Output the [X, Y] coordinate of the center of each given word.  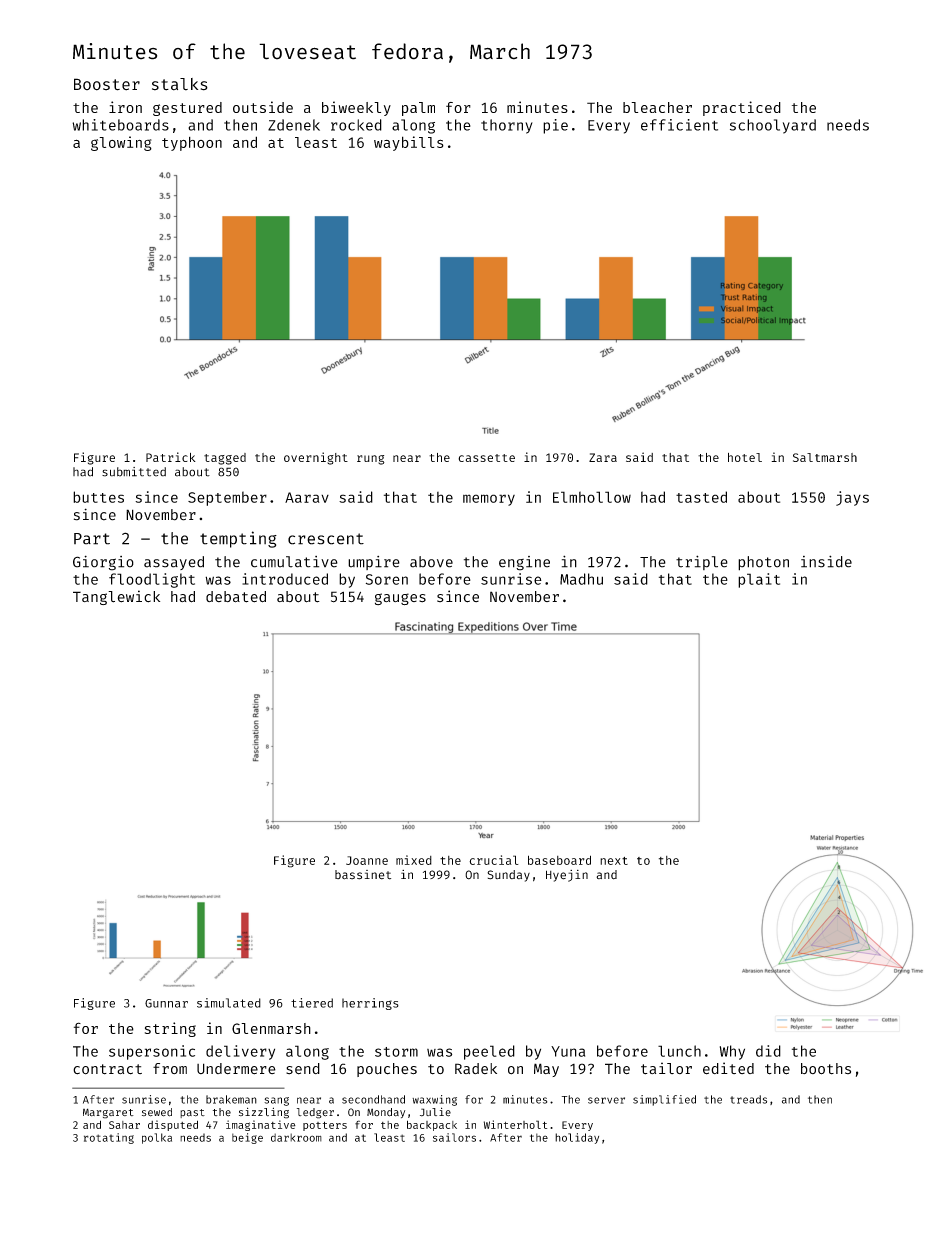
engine [524, 563]
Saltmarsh [825, 457]
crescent [326, 539]
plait [759, 580]
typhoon [192, 144]
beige [247, 1138]
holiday [577, 1138]
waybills [409, 143]
